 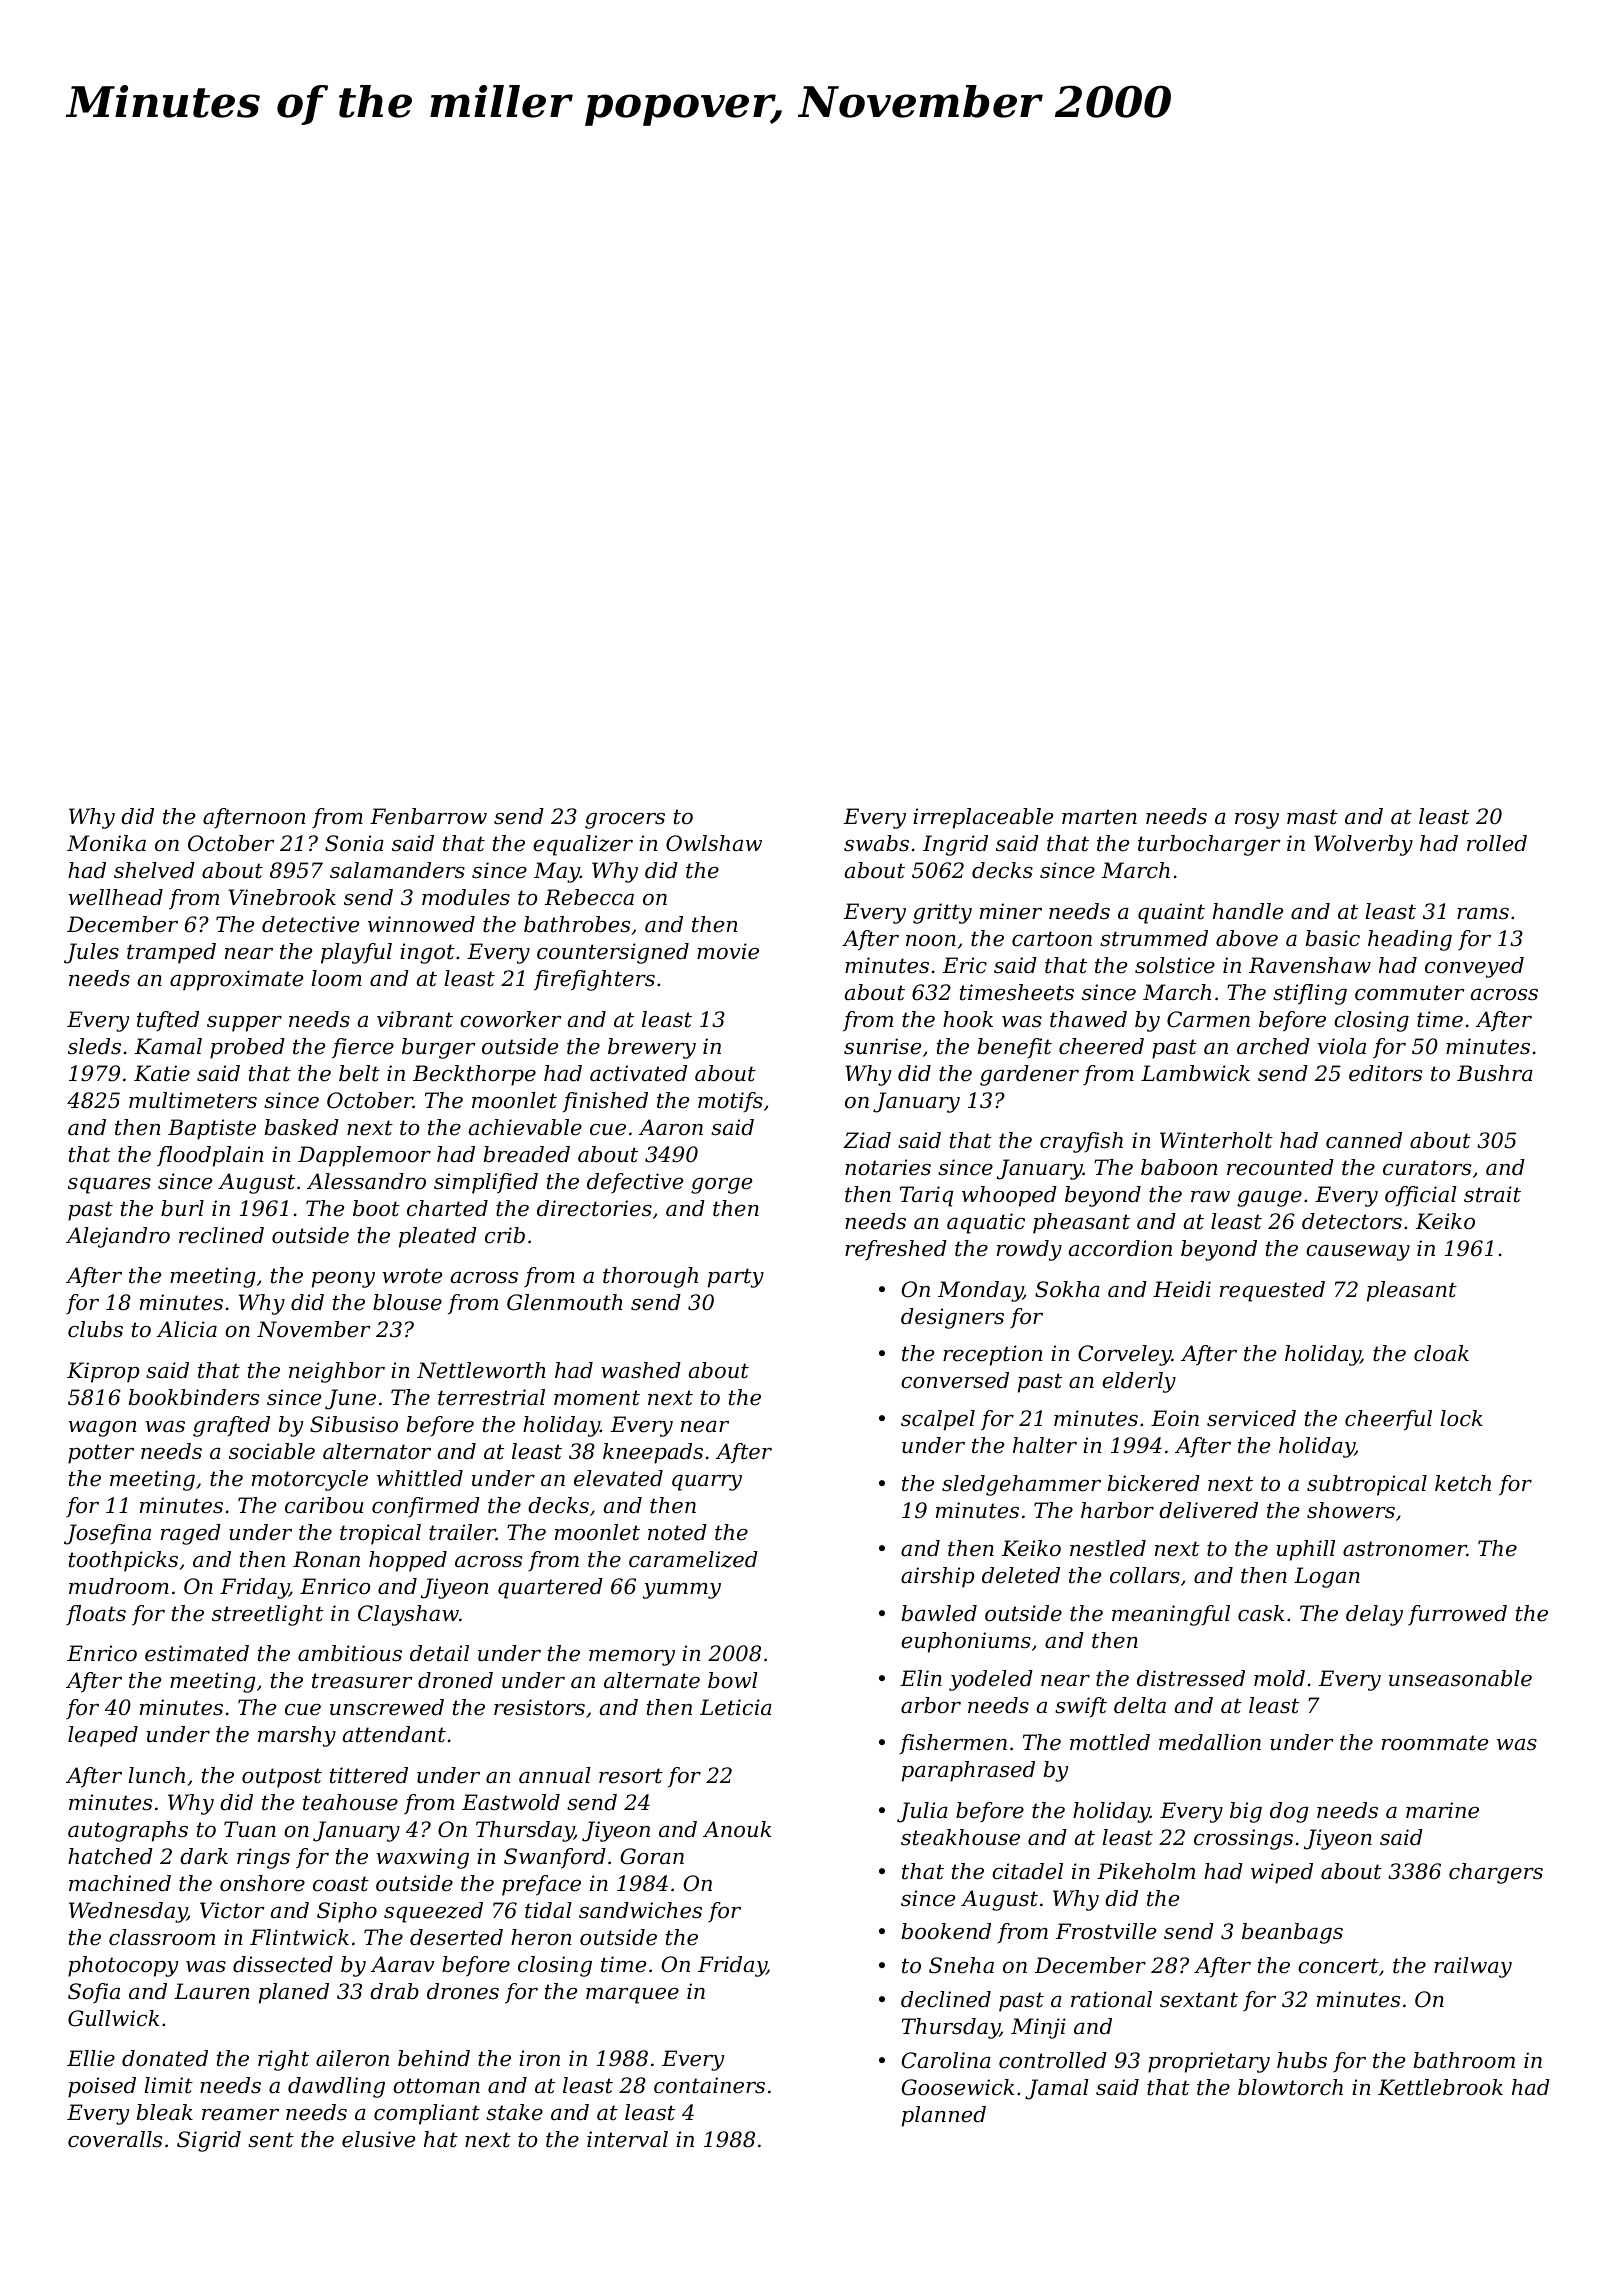 What do you see at coordinates (627, 2139) in the screenshot?
I see `interval` at bounding box center [627, 2139].
